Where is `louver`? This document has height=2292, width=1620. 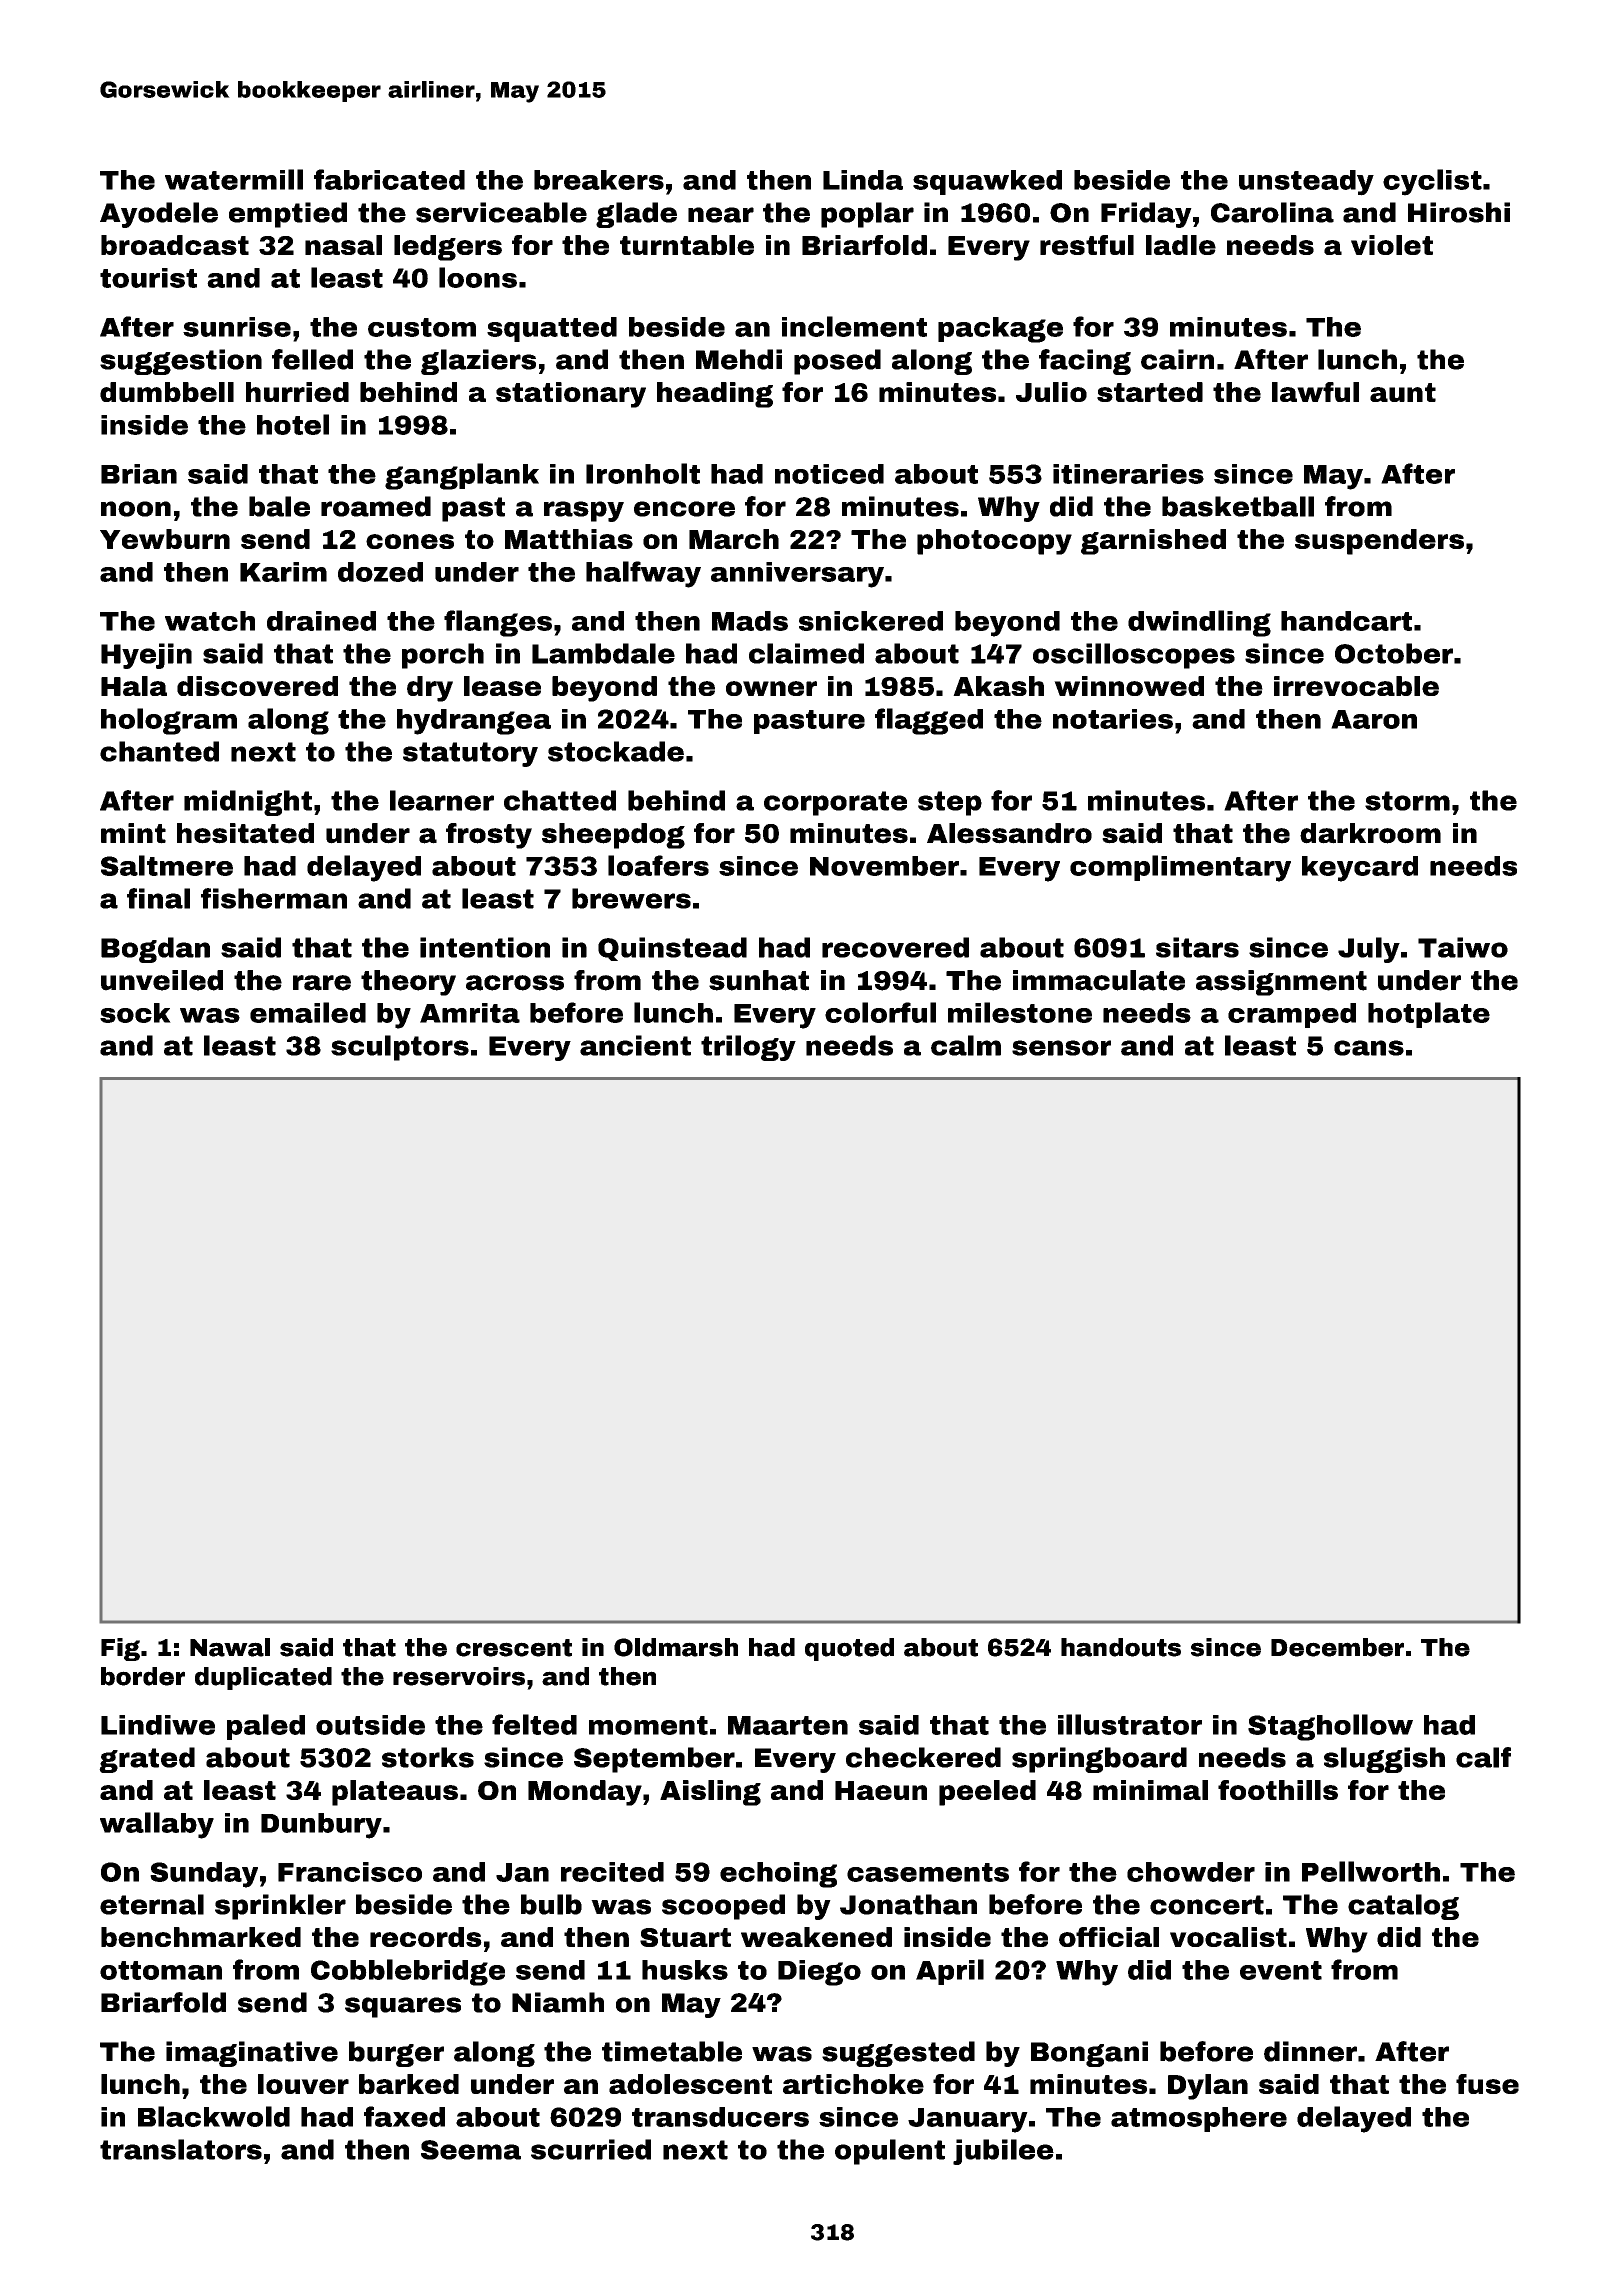
louver is located at coordinates (303, 2084).
